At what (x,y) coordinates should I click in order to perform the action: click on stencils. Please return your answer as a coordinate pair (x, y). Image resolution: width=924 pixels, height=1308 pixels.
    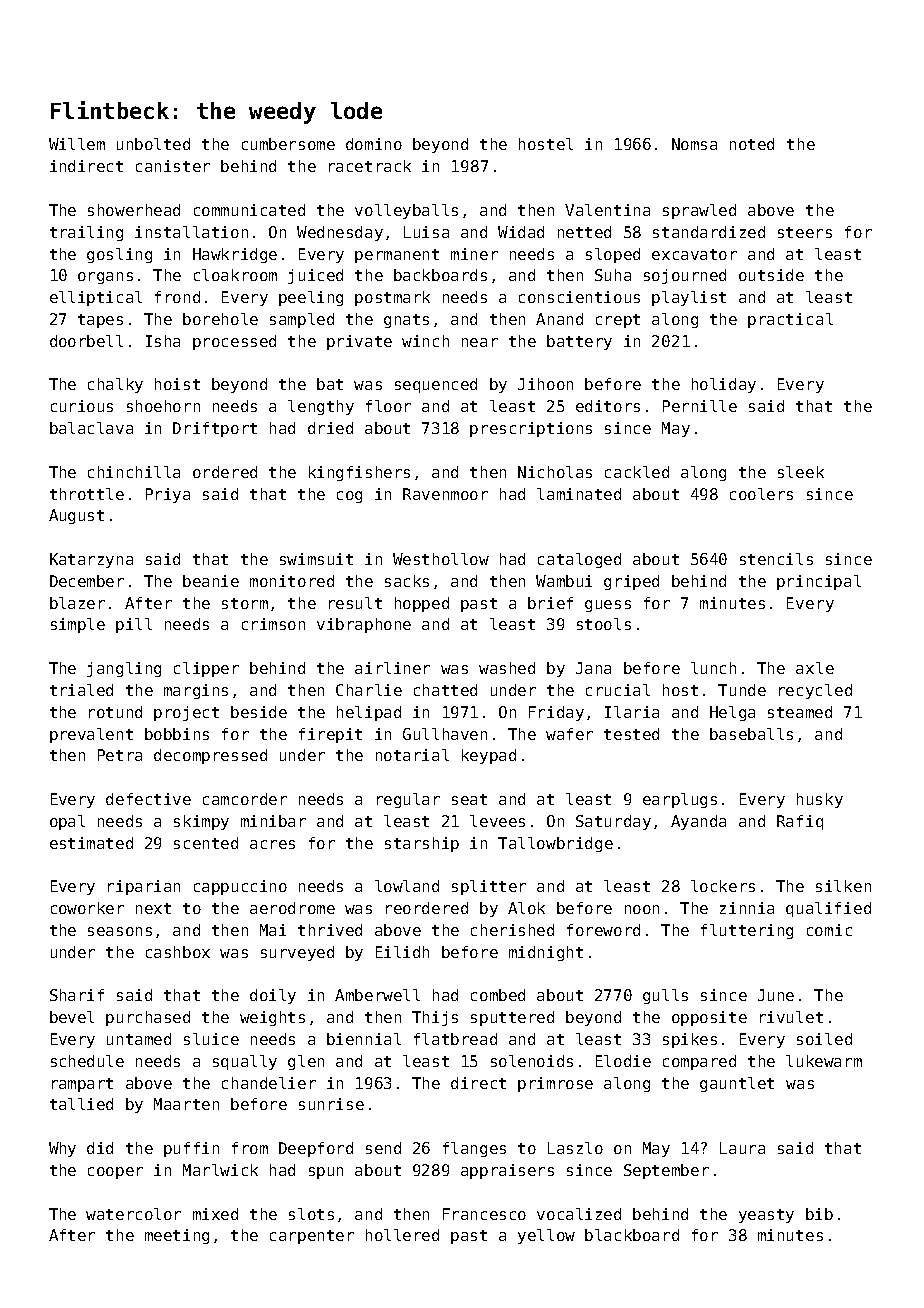
    Looking at the image, I should click on (776, 559).
